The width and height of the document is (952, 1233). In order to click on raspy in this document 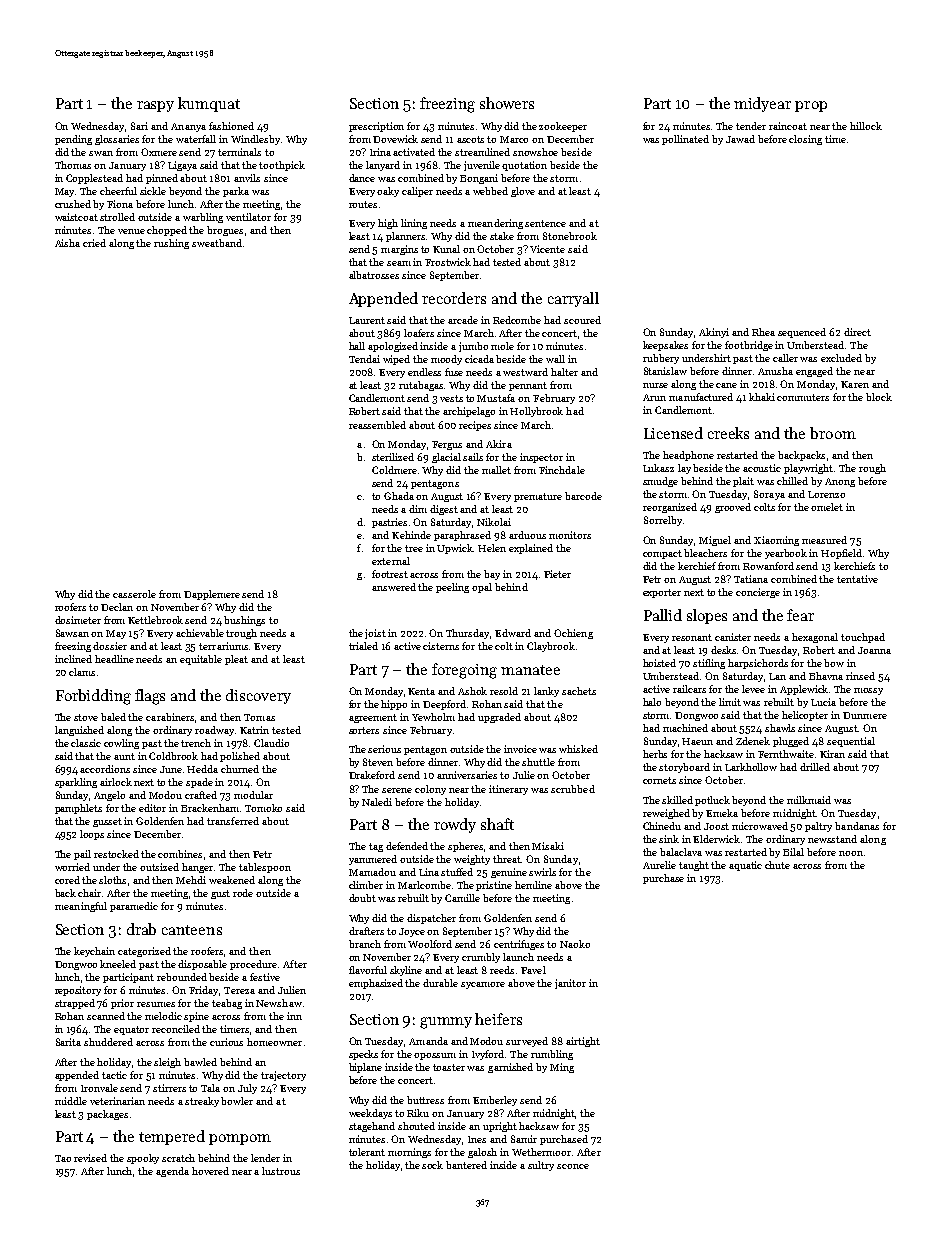, I will do `click(155, 106)`.
